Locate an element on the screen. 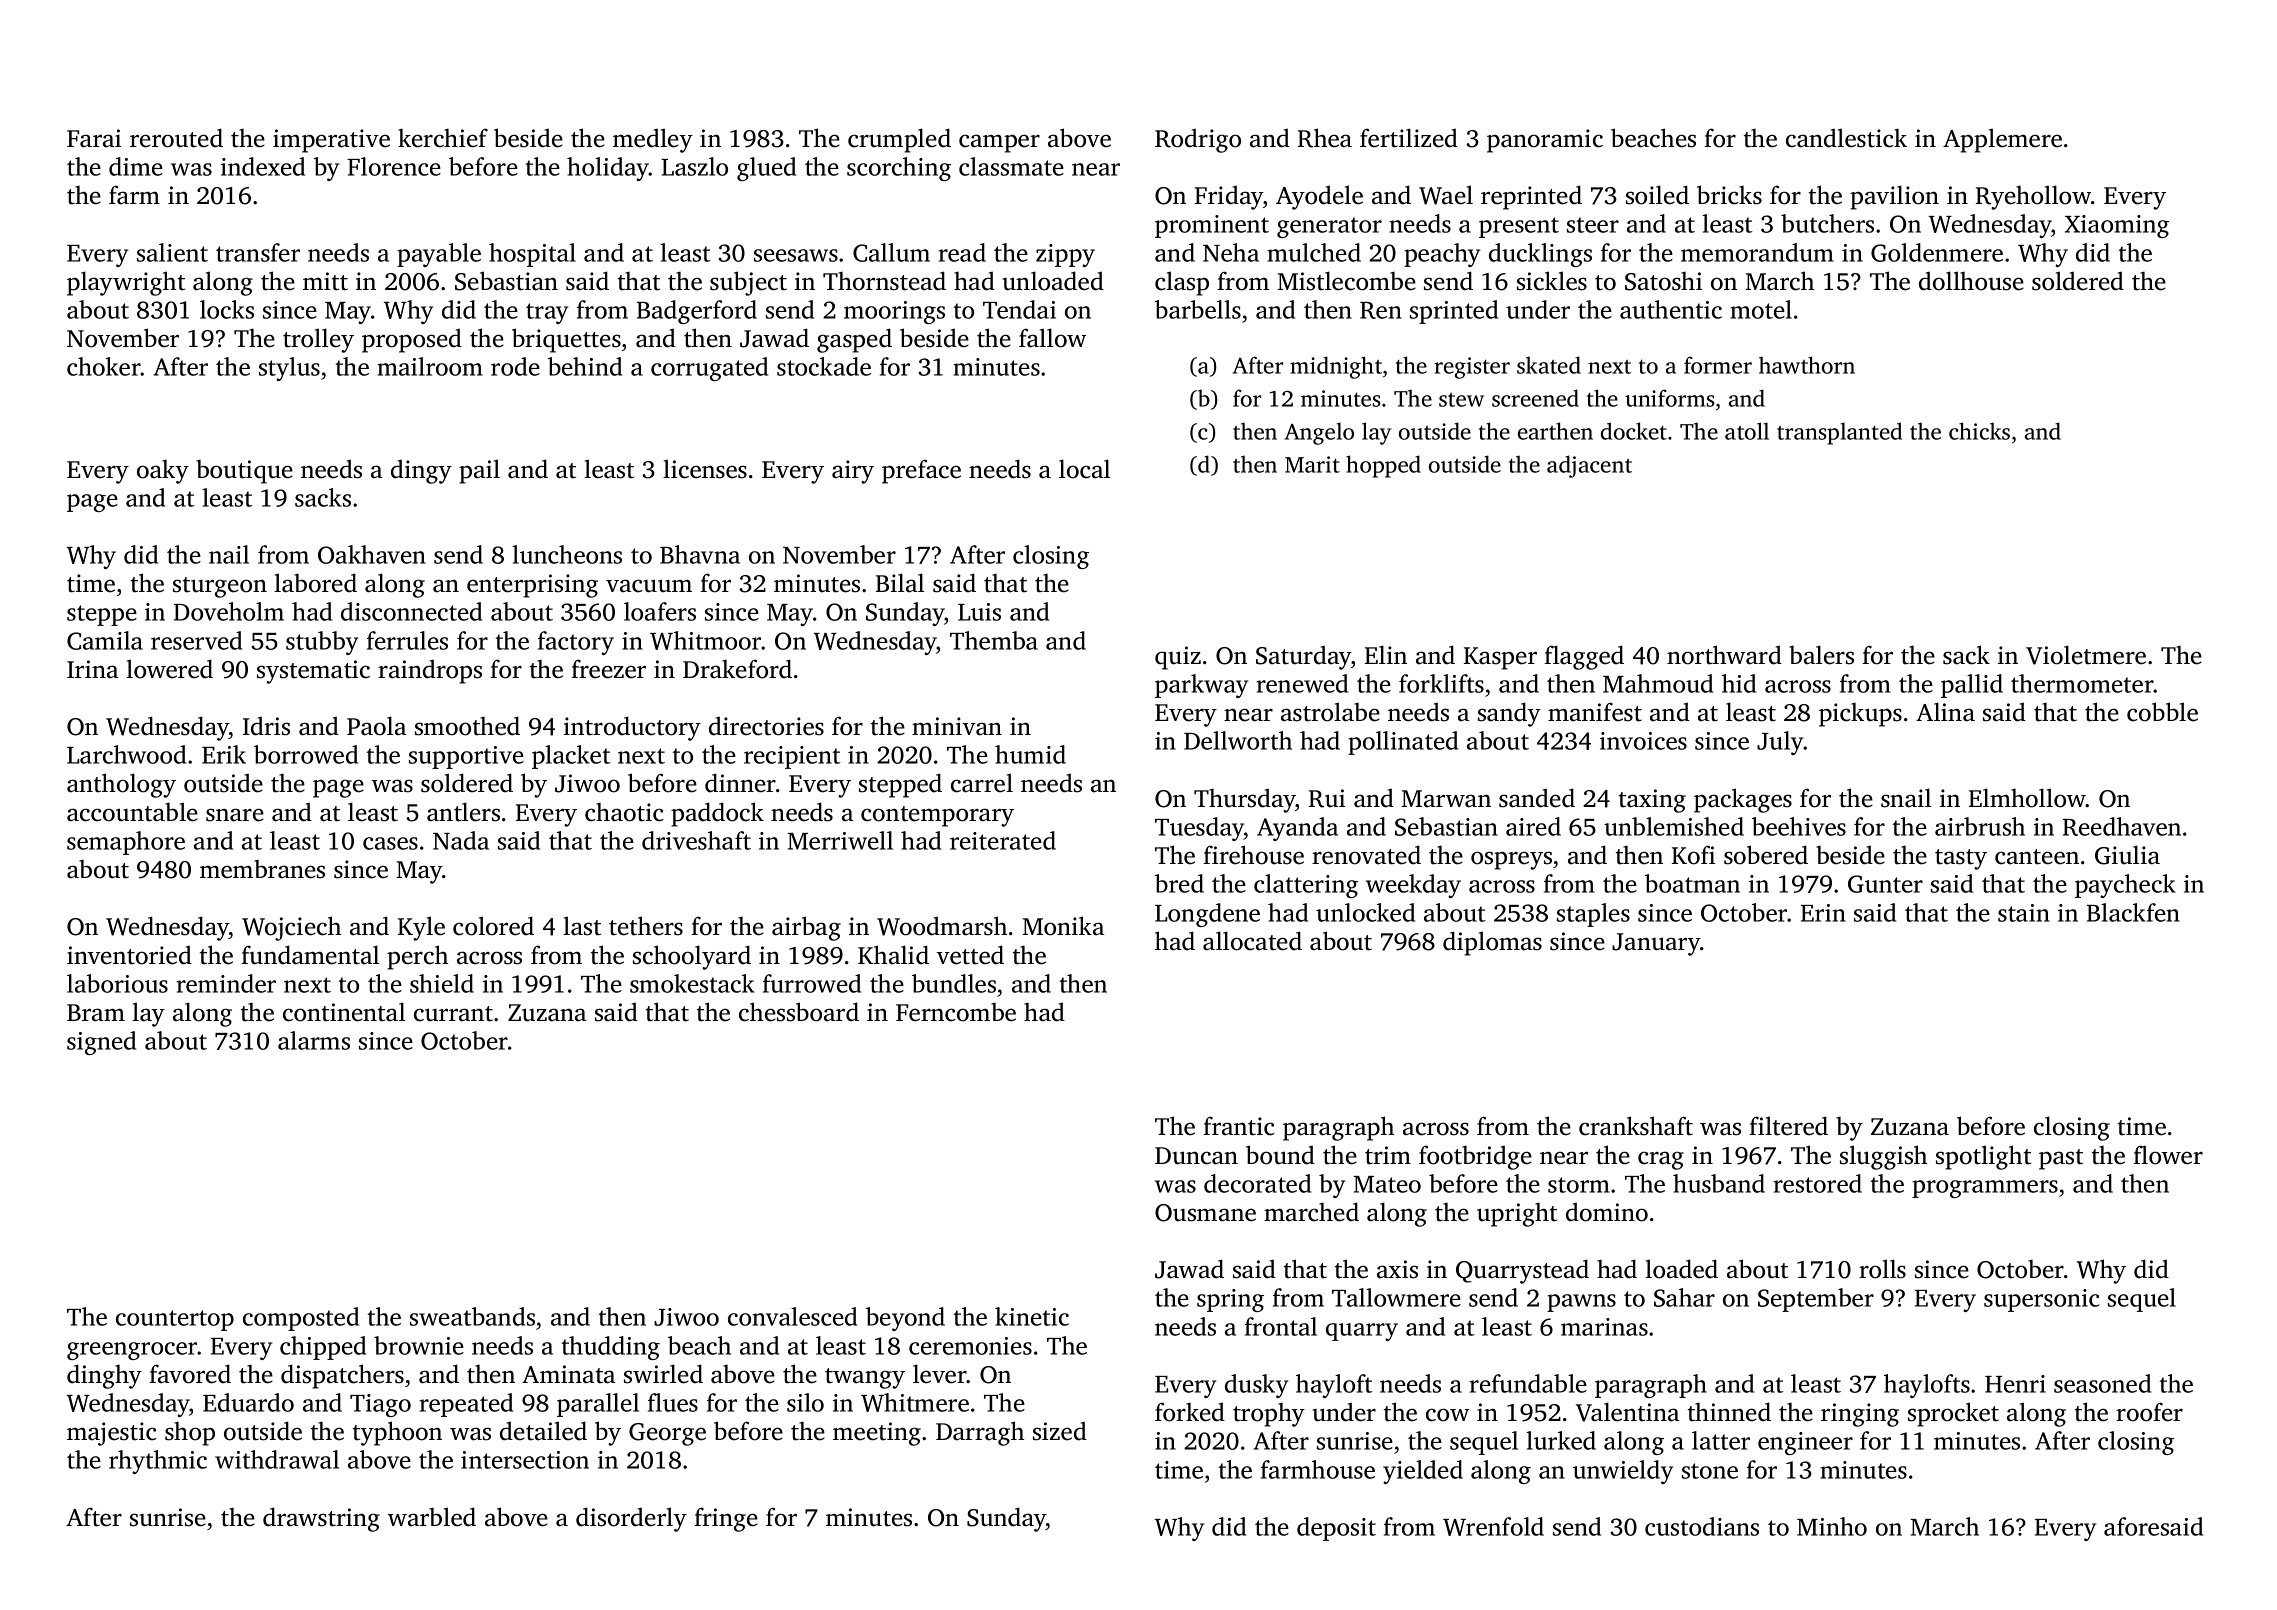  Violetmere is located at coordinates (2086, 655).
